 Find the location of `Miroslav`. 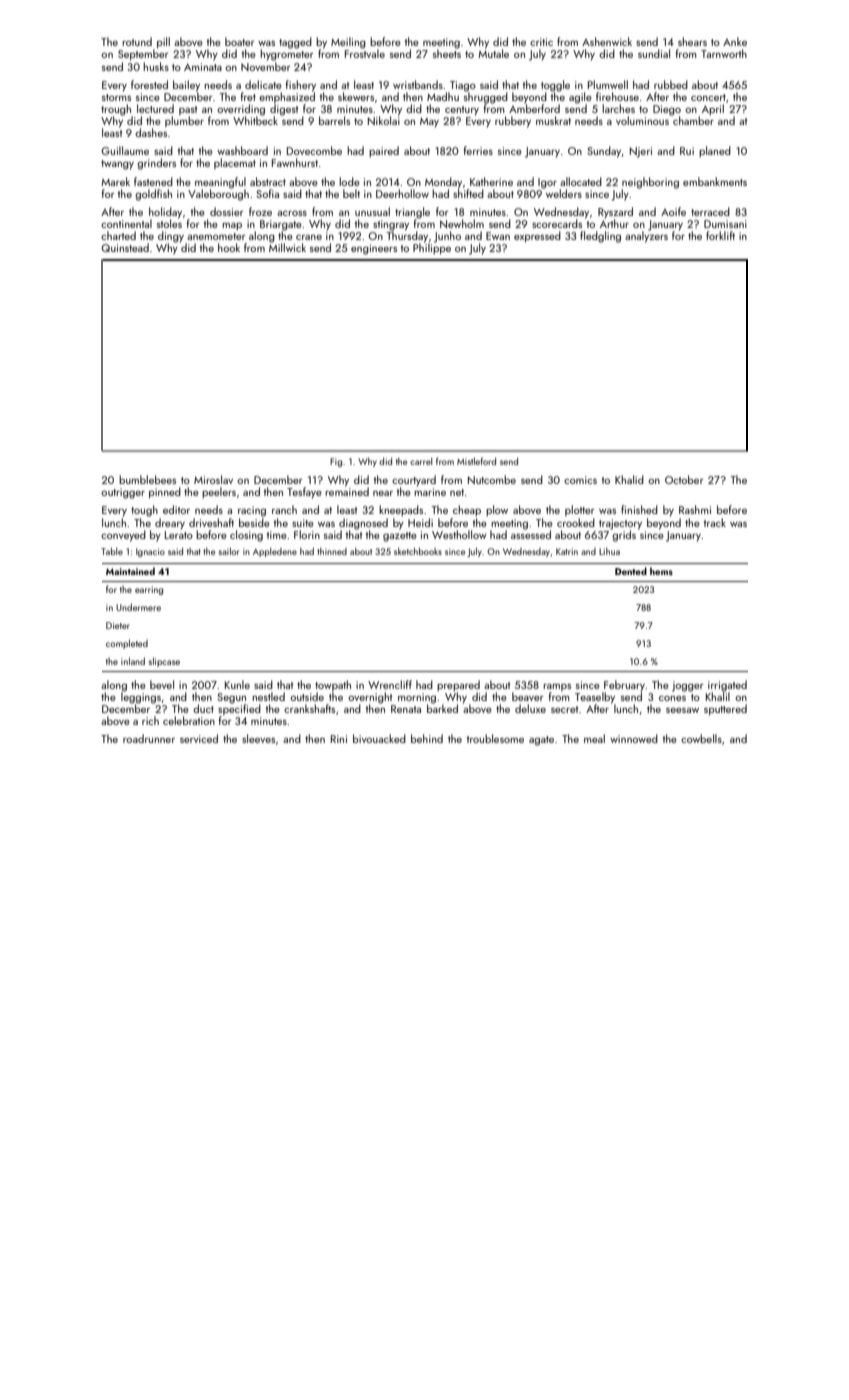

Miroslav is located at coordinates (213, 479).
